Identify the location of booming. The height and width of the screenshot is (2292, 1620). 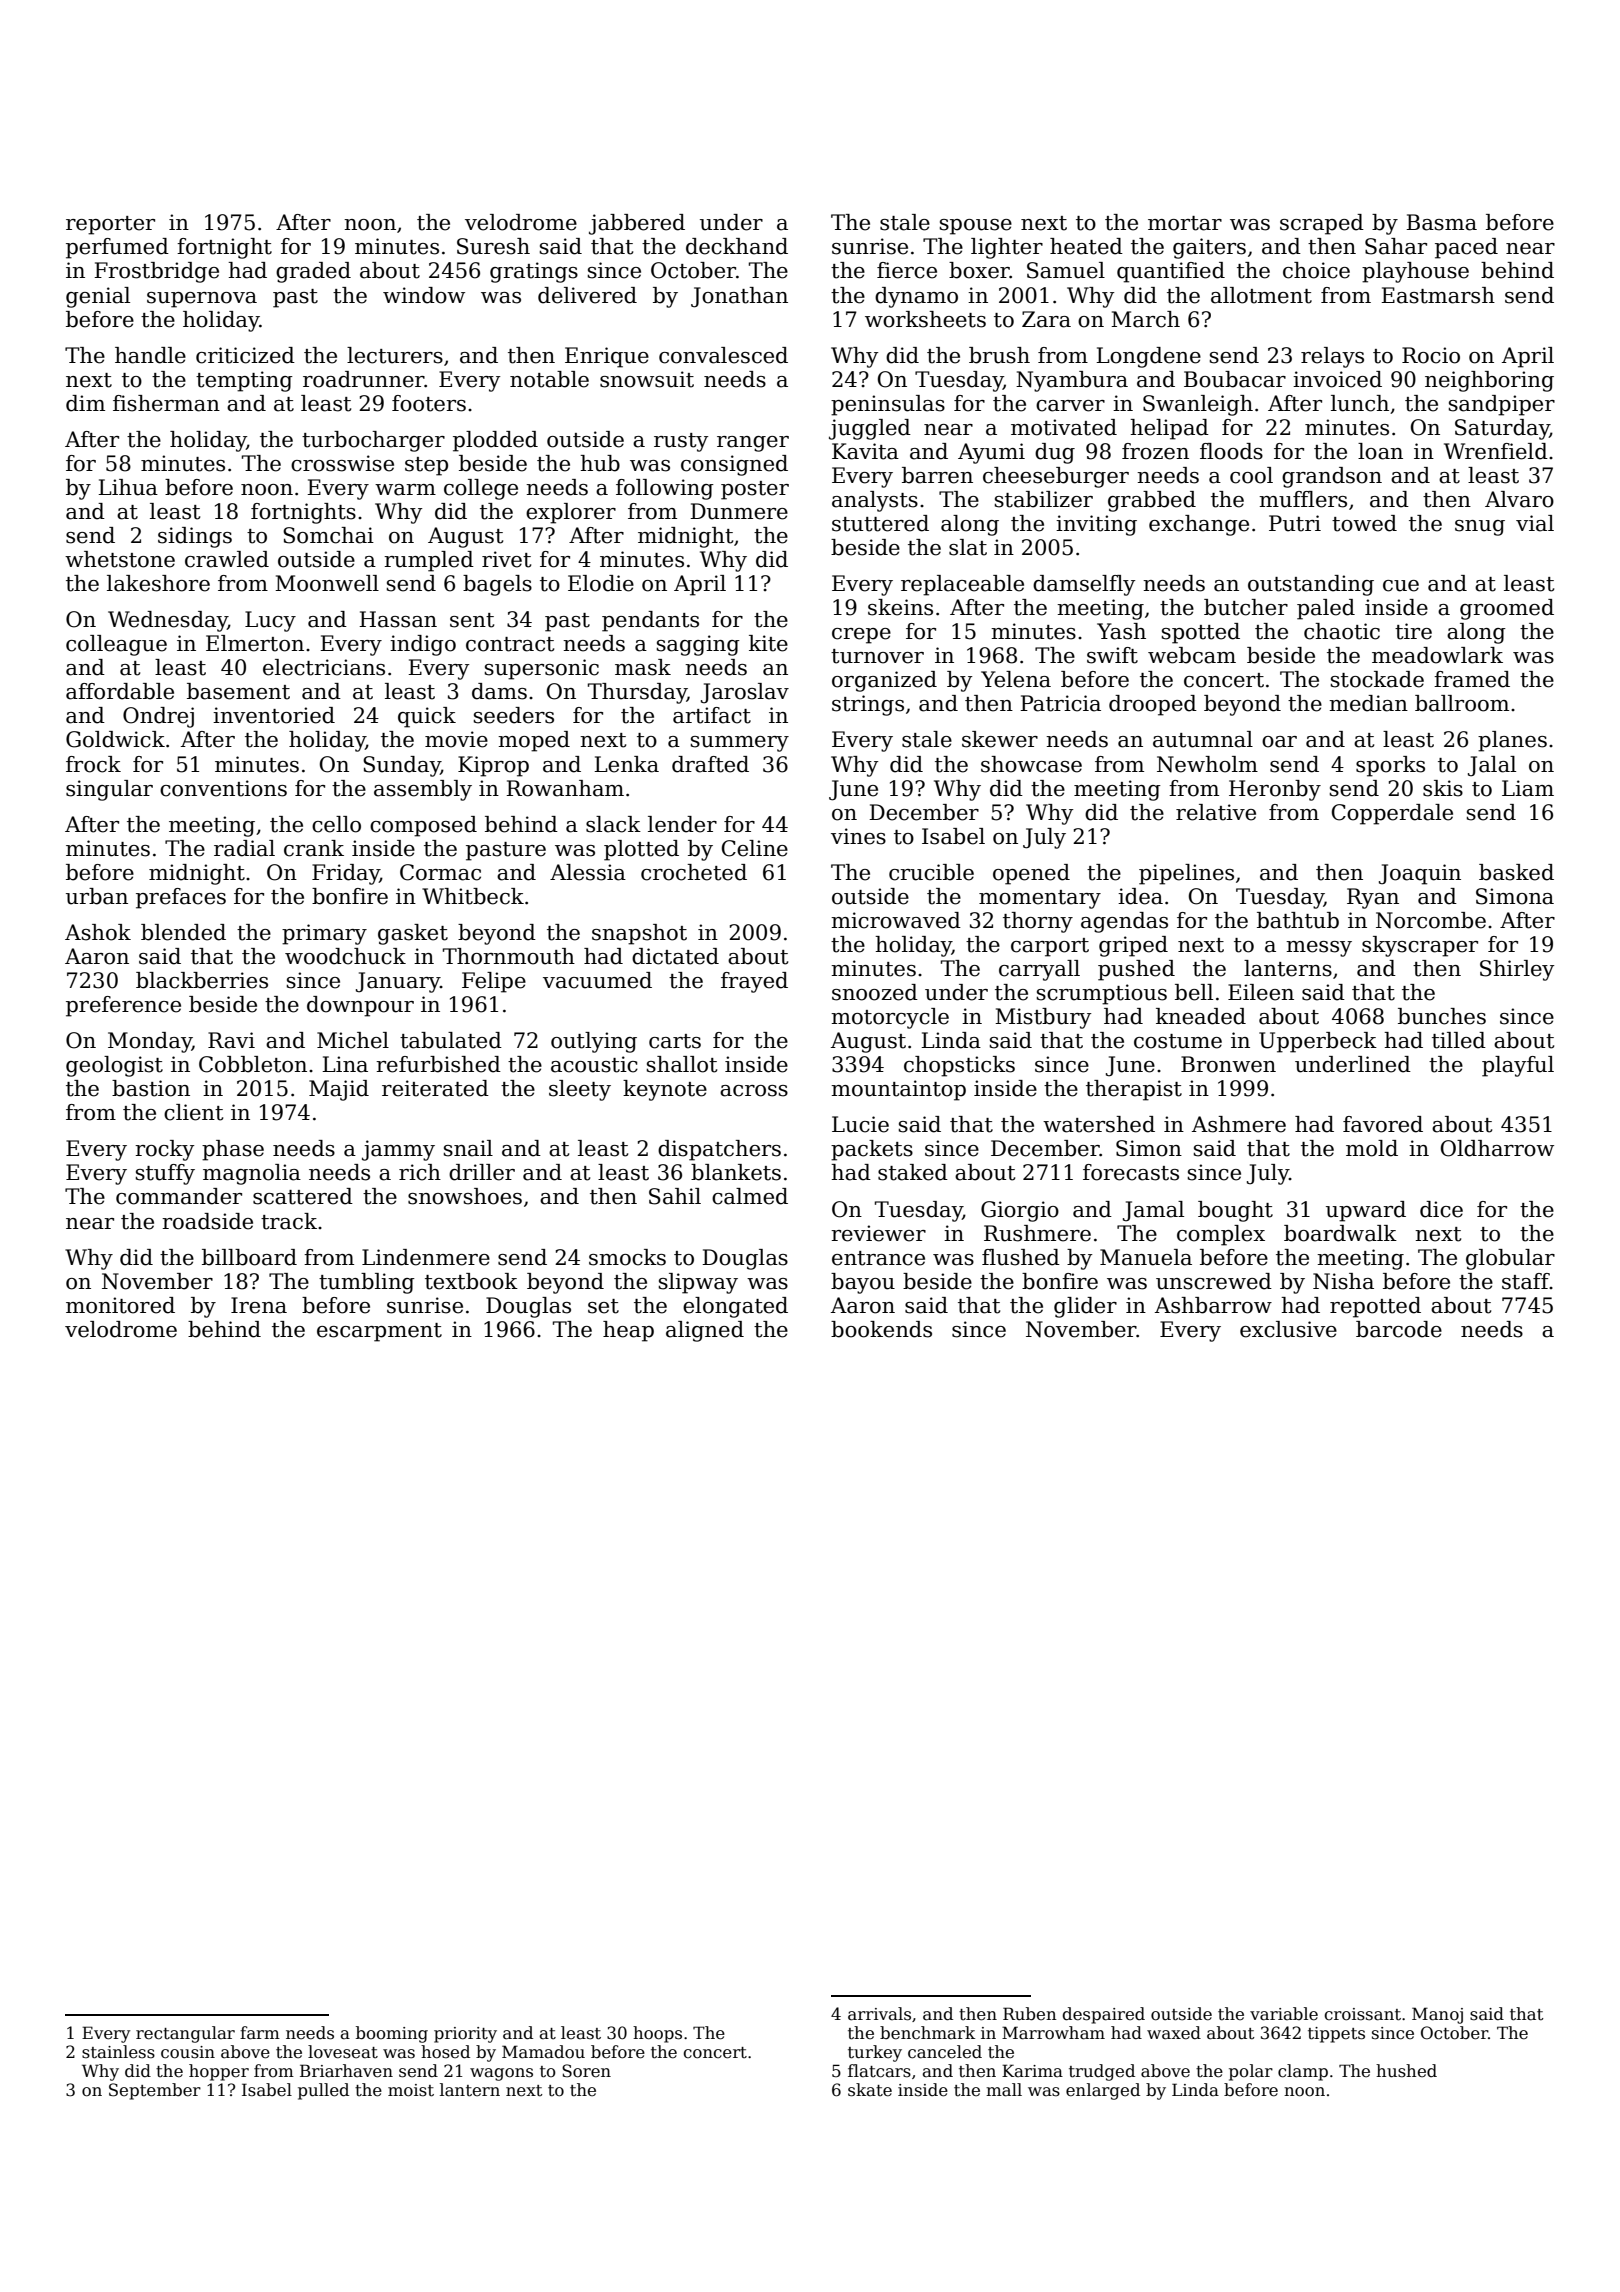
(392, 2034).
